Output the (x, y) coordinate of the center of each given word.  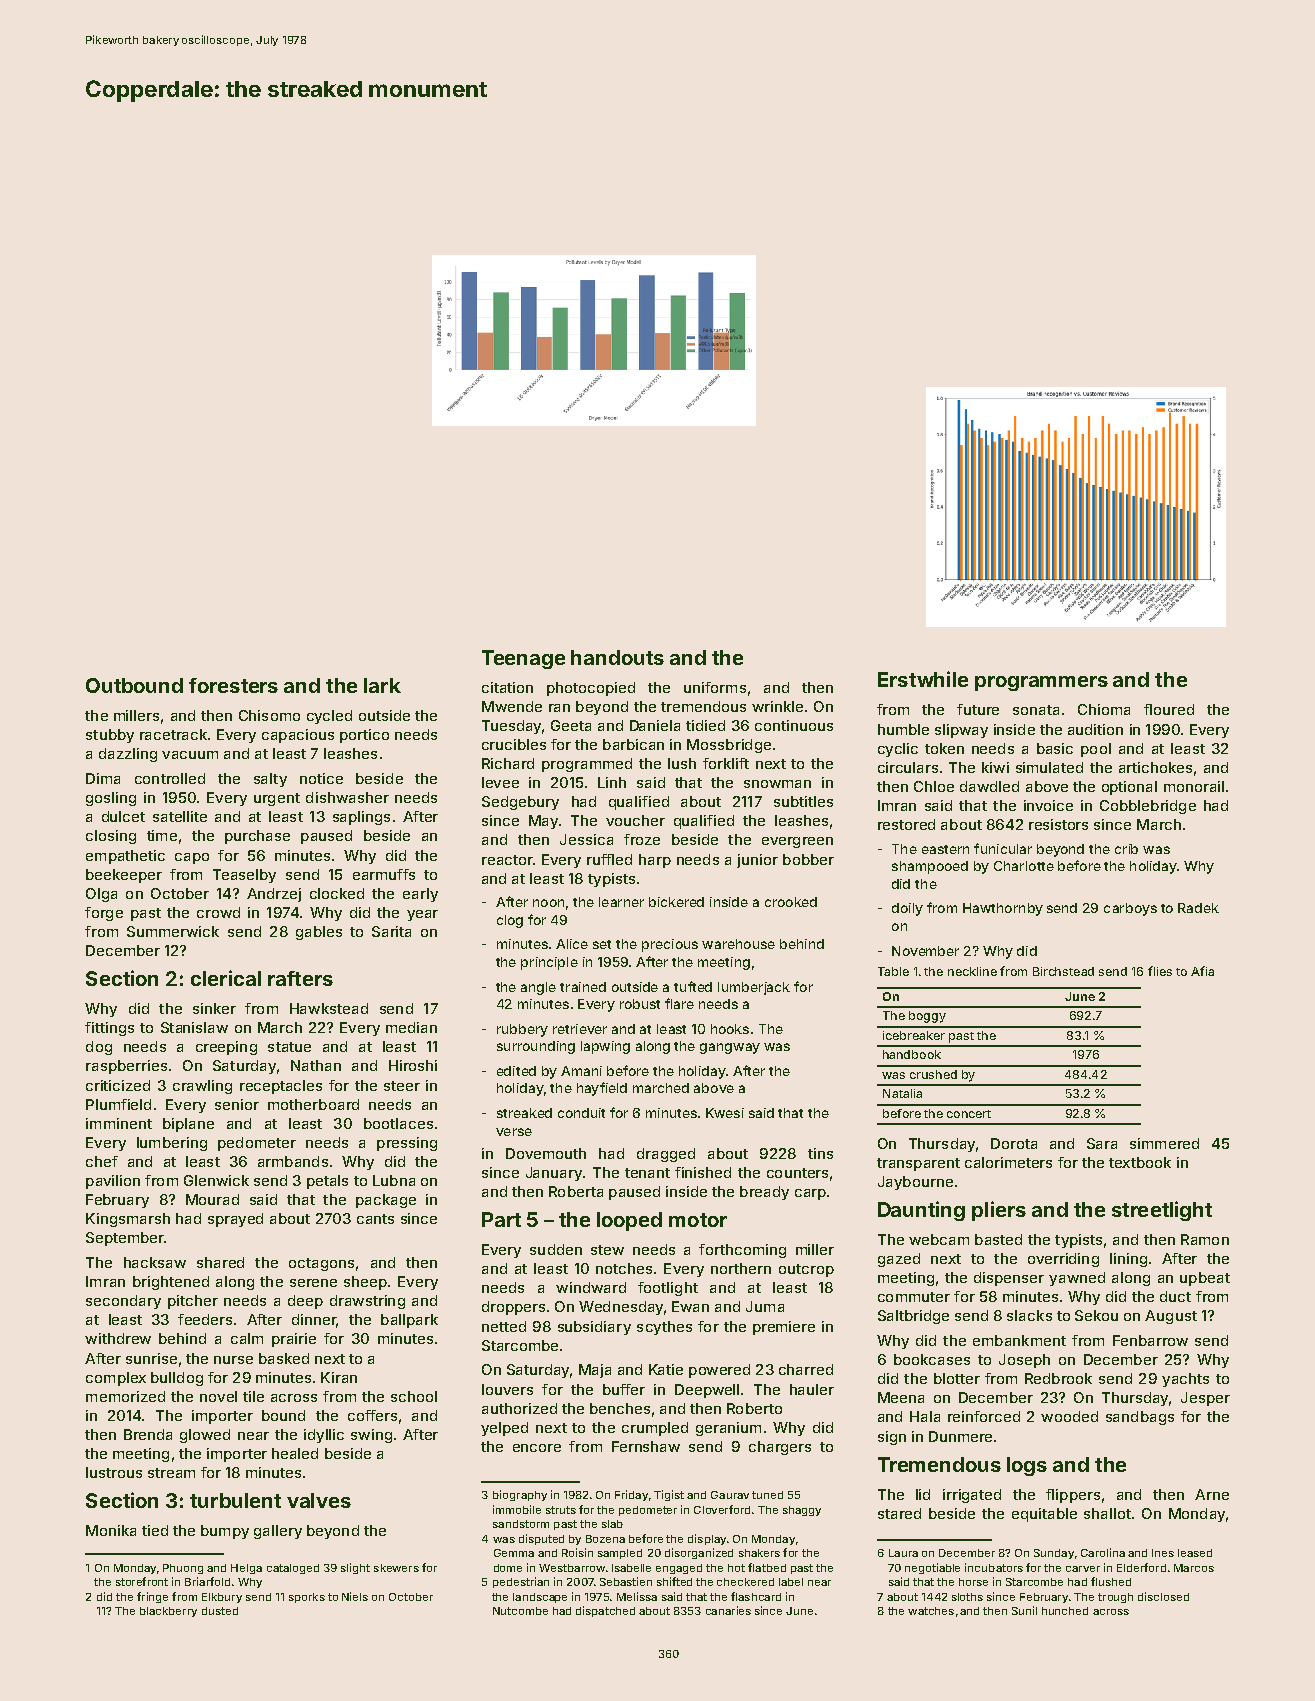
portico (364, 736)
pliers (999, 1211)
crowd (218, 912)
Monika (111, 1530)
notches (624, 1268)
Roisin (577, 1552)
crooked (791, 902)
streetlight (1162, 1211)
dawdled (989, 786)
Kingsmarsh (128, 1220)
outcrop (806, 1270)
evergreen (797, 842)
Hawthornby (1003, 909)
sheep (365, 1283)
